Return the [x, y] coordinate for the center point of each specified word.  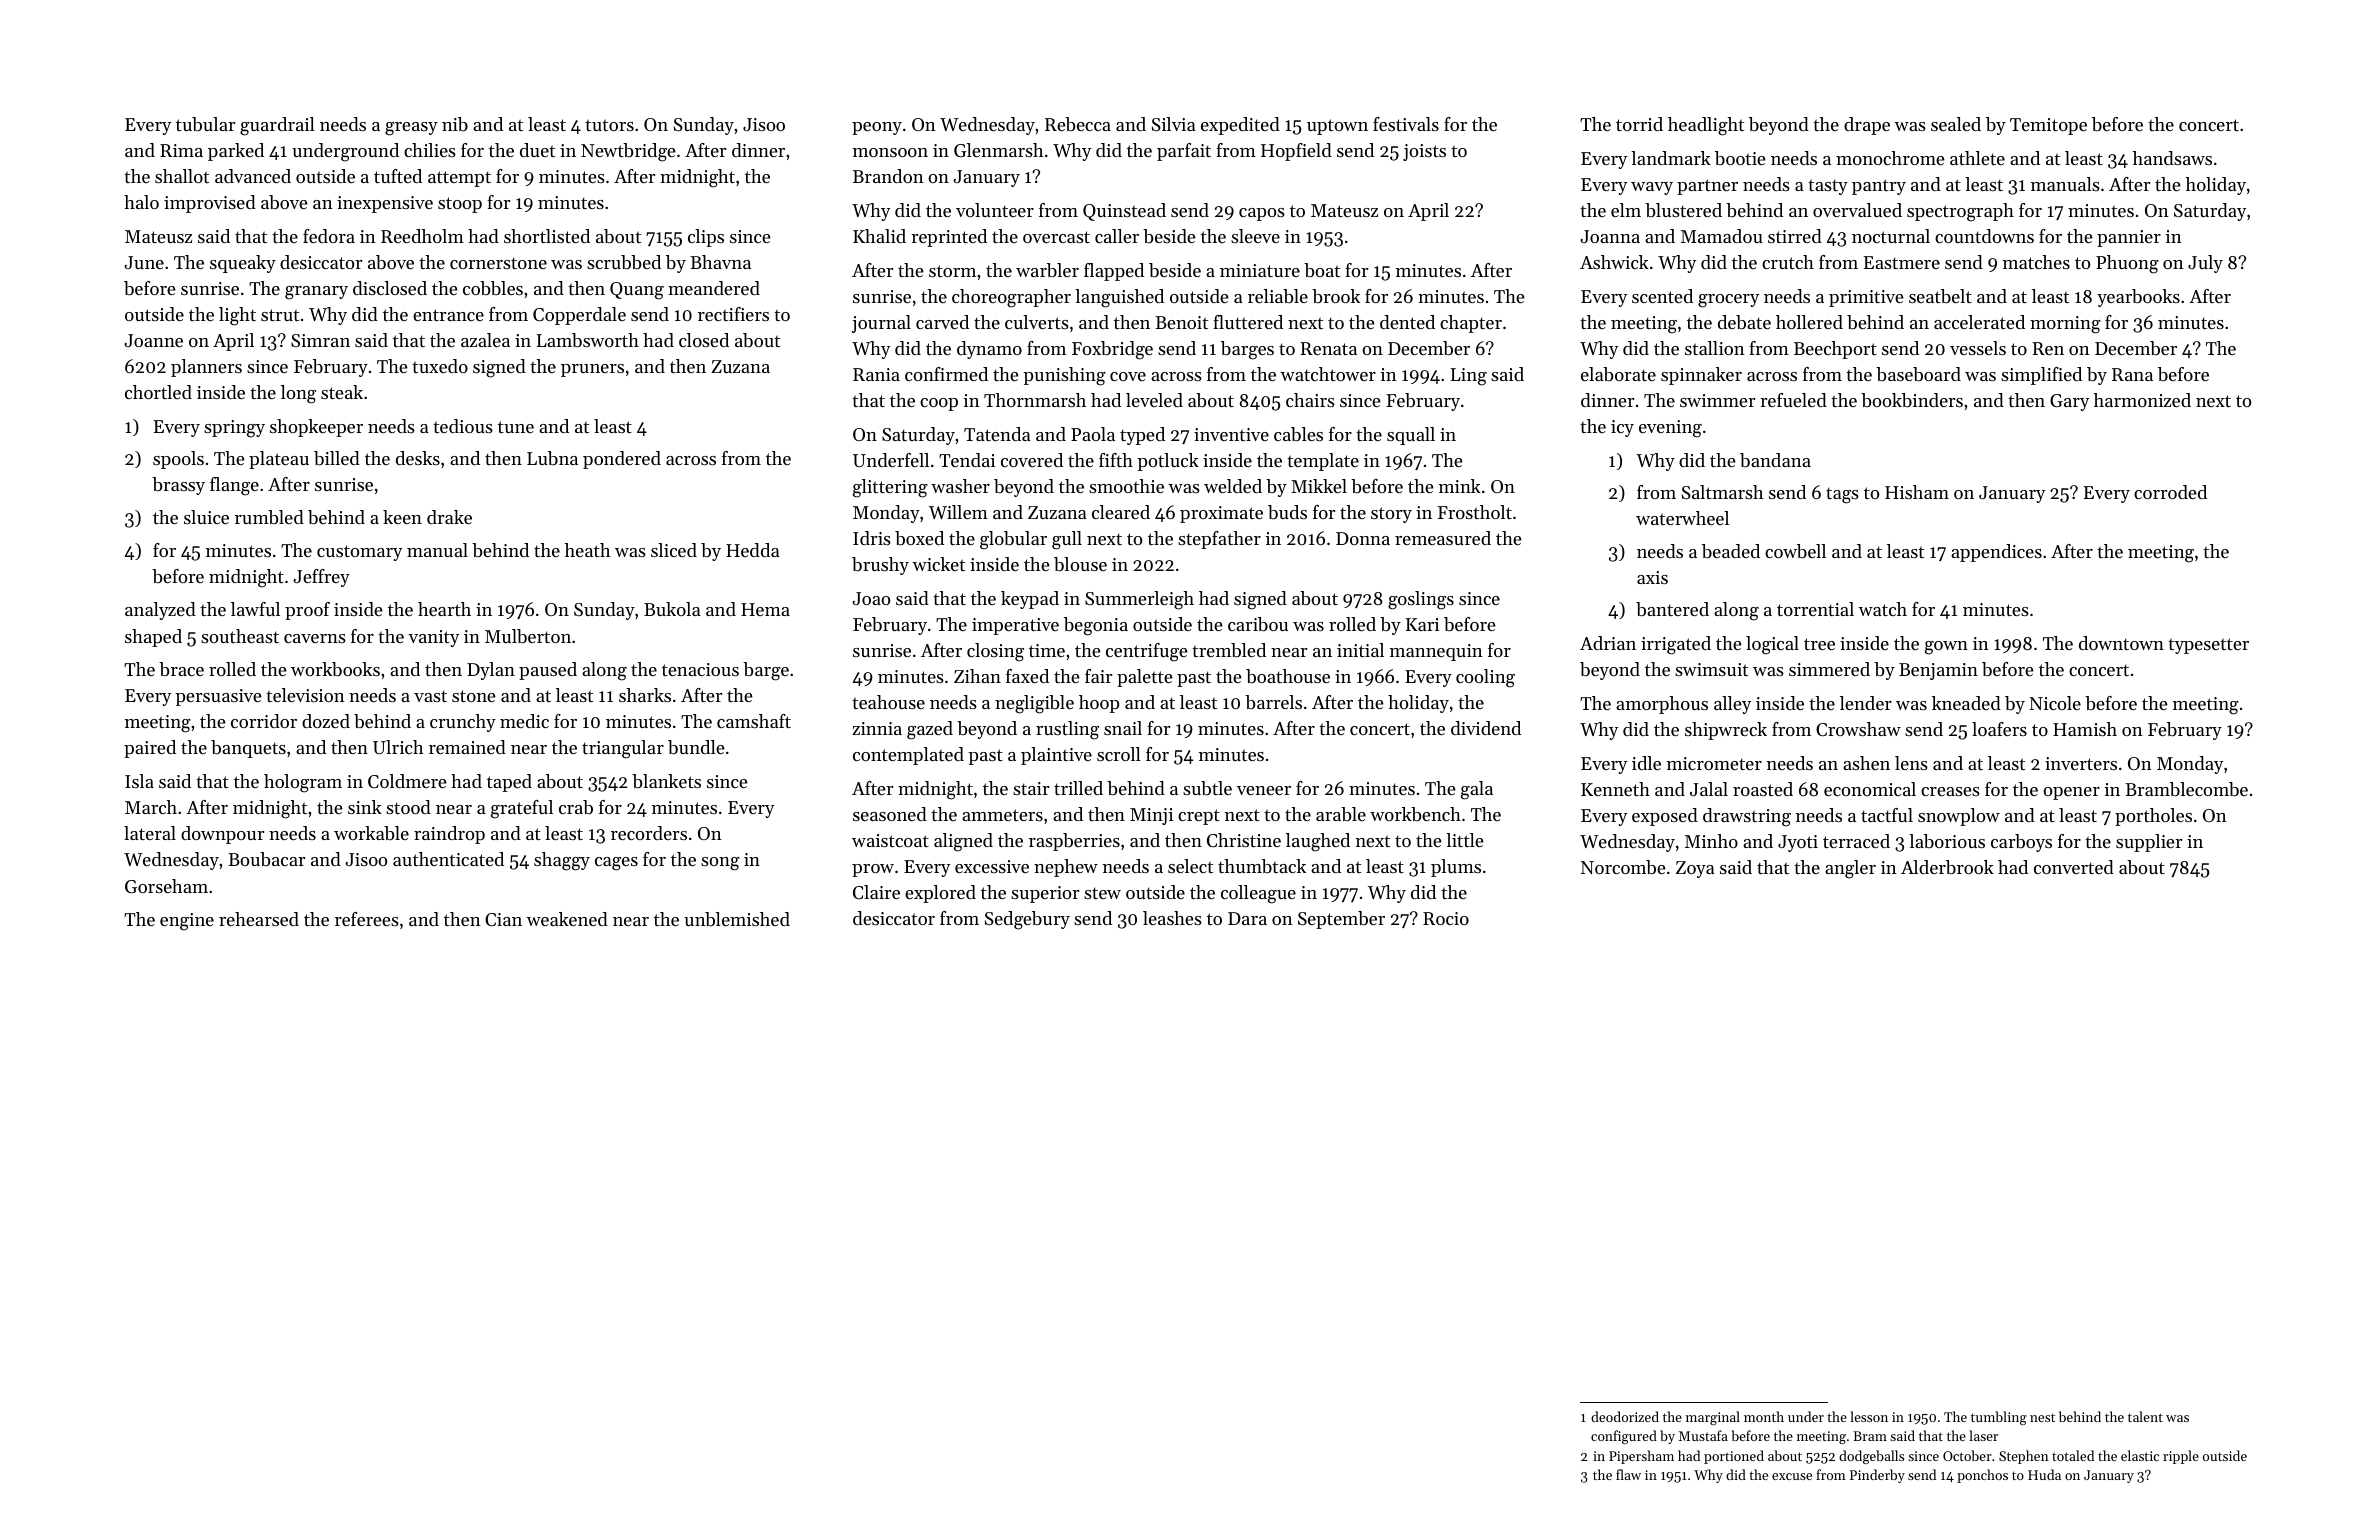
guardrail [277, 126]
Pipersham [1641, 1457]
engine [187, 922]
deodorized [1625, 1416]
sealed [1956, 124]
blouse [1080, 564]
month [1764, 1416]
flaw [1628, 1474]
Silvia [1174, 124]
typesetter [2208, 646]
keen [402, 517]
